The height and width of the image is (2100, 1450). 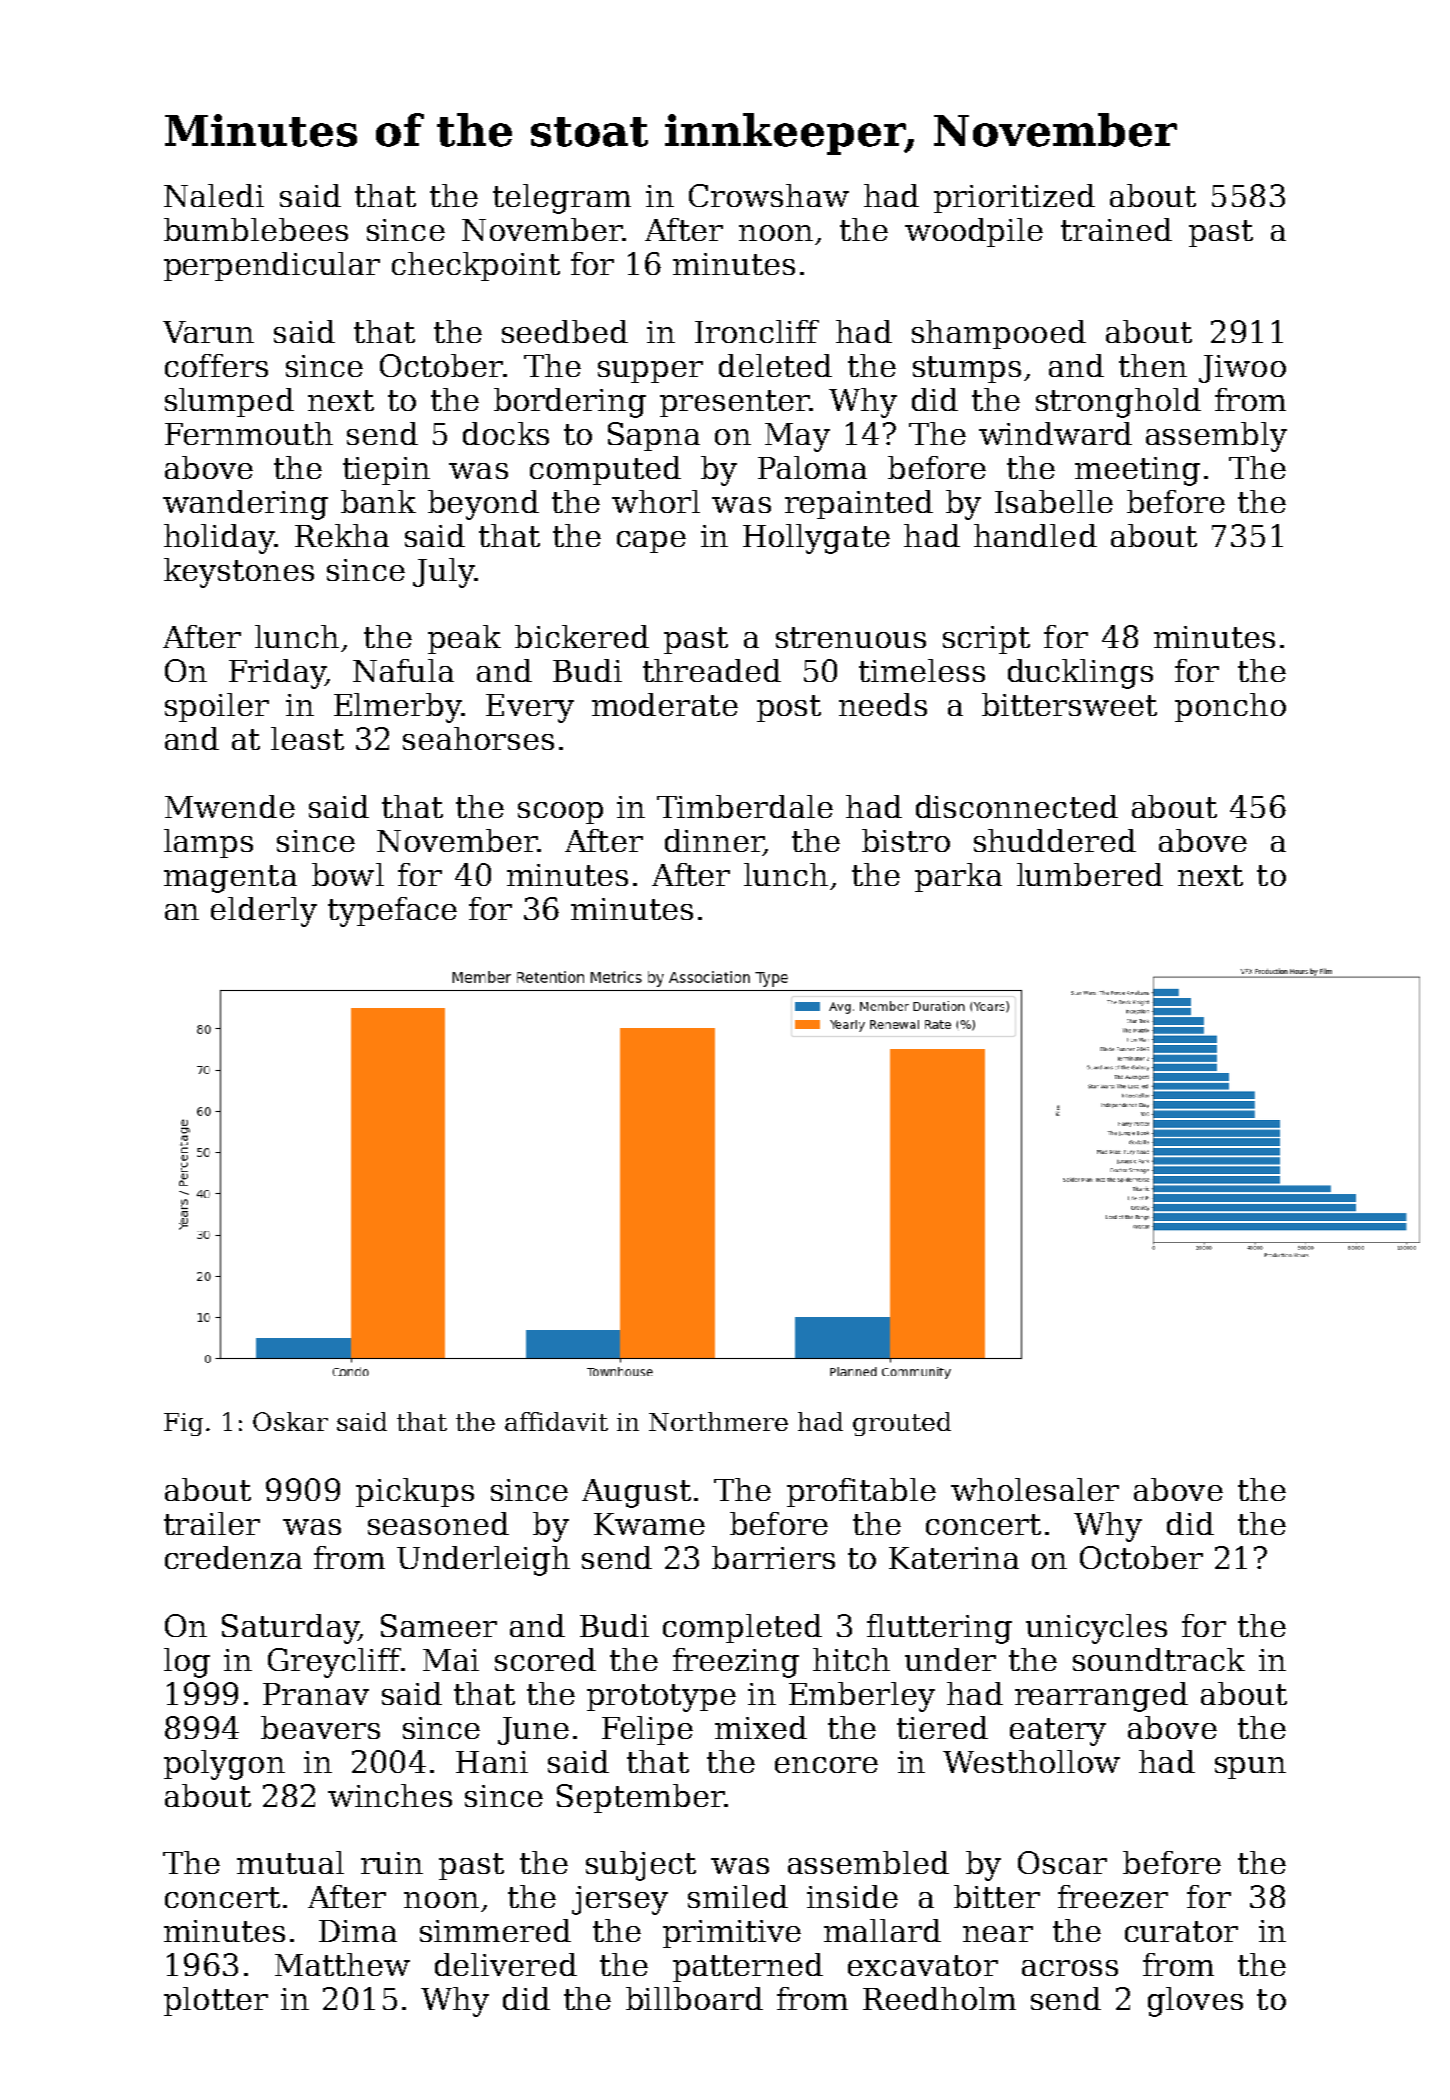 I want to click on subject, so click(x=641, y=1866).
